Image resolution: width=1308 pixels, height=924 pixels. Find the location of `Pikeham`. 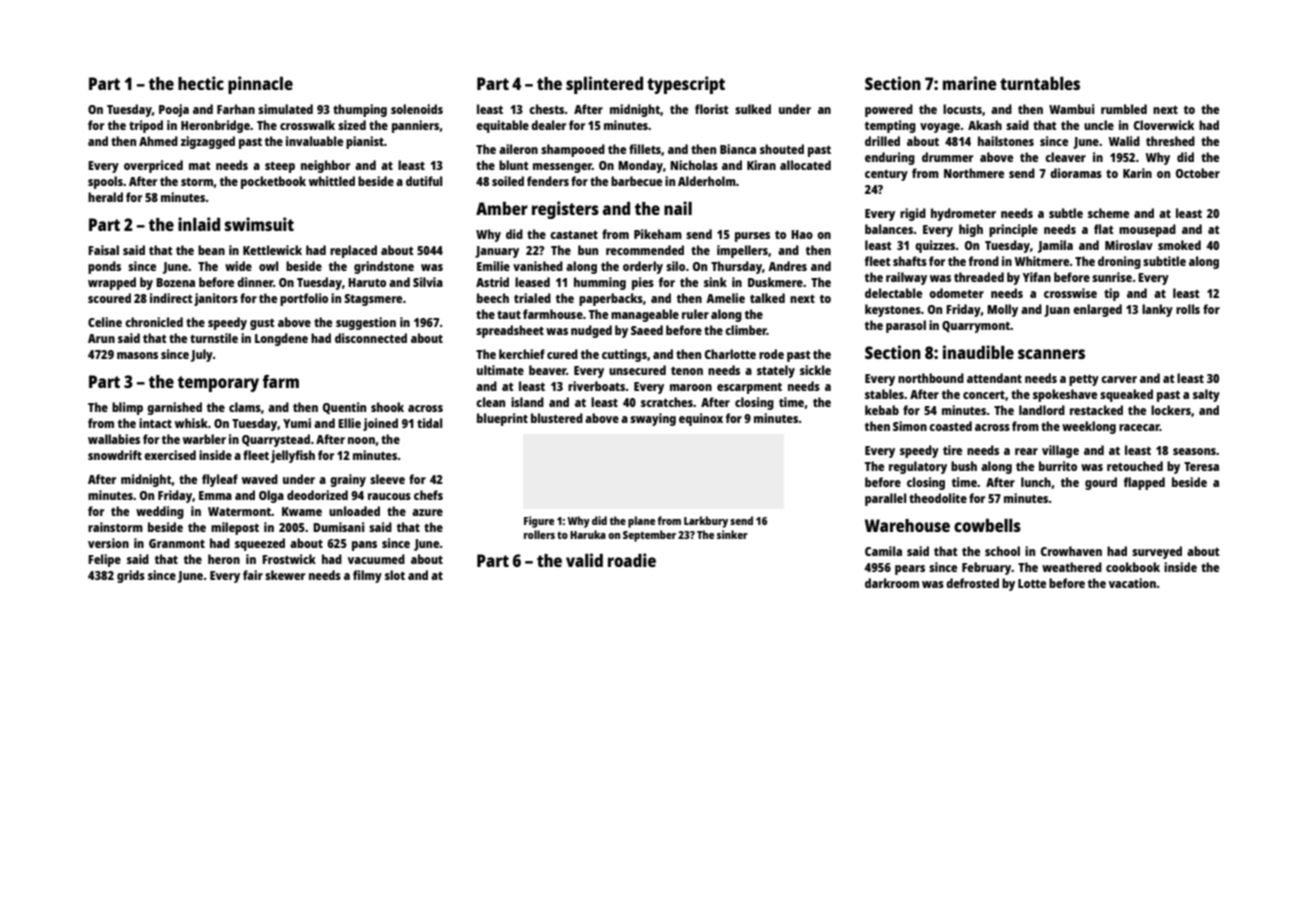

Pikeham is located at coordinates (658, 234).
